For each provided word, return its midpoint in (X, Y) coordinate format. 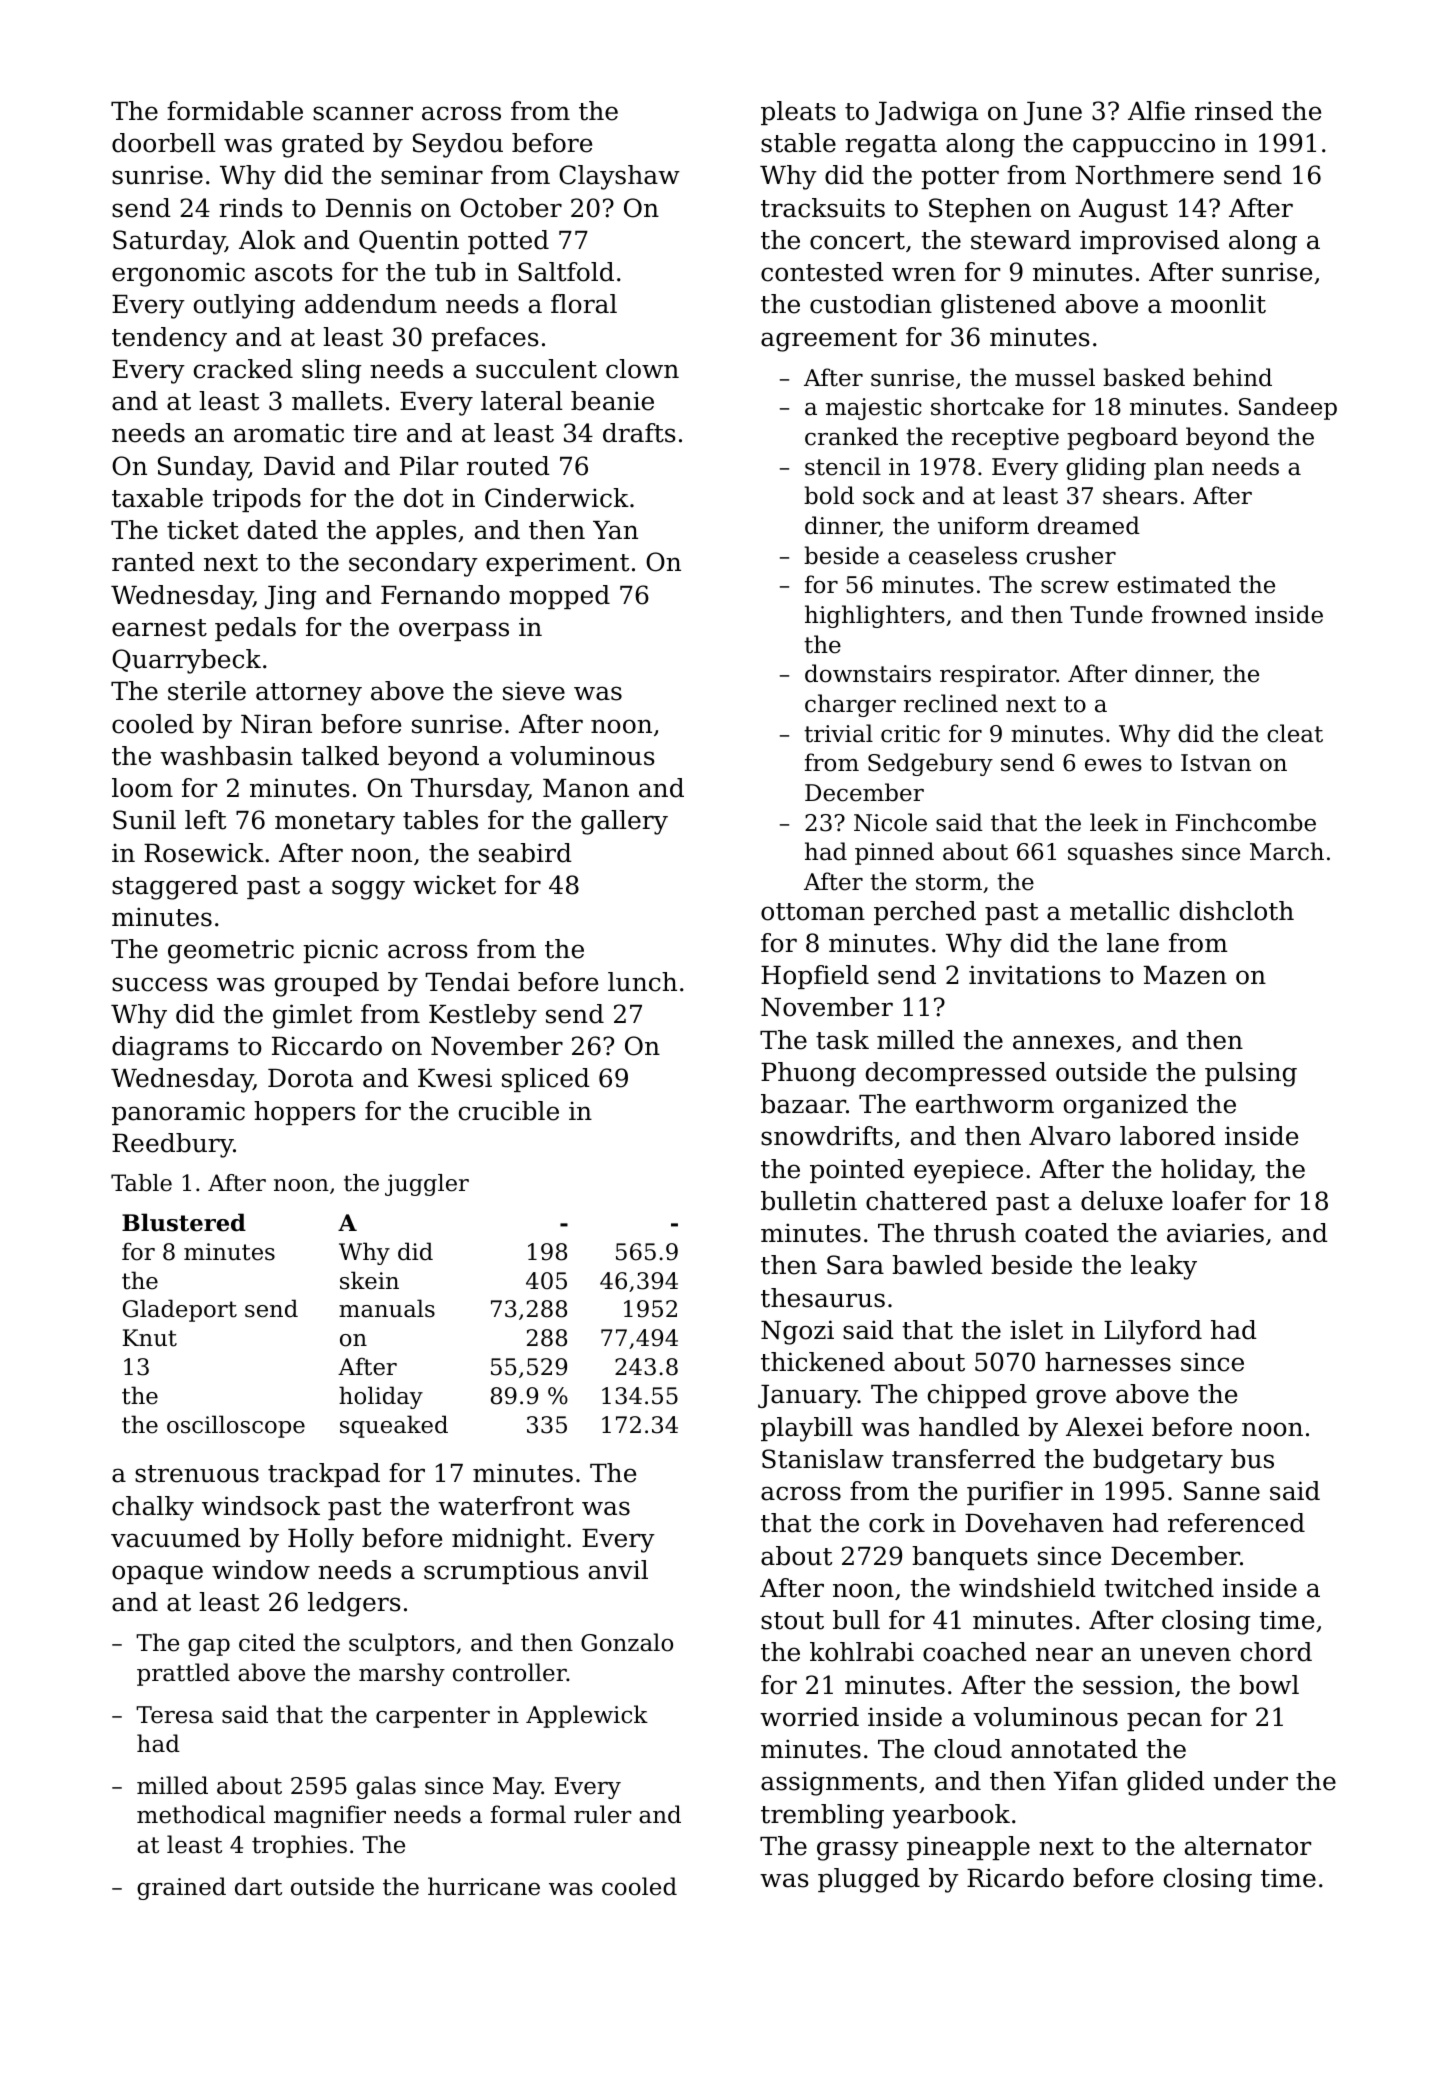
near (1064, 1654)
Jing (291, 597)
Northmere (1144, 175)
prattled (183, 1674)
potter (960, 178)
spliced (546, 1080)
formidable (235, 111)
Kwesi (455, 1078)
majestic (874, 409)
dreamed (1089, 525)
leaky (1164, 1267)
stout (792, 1621)
